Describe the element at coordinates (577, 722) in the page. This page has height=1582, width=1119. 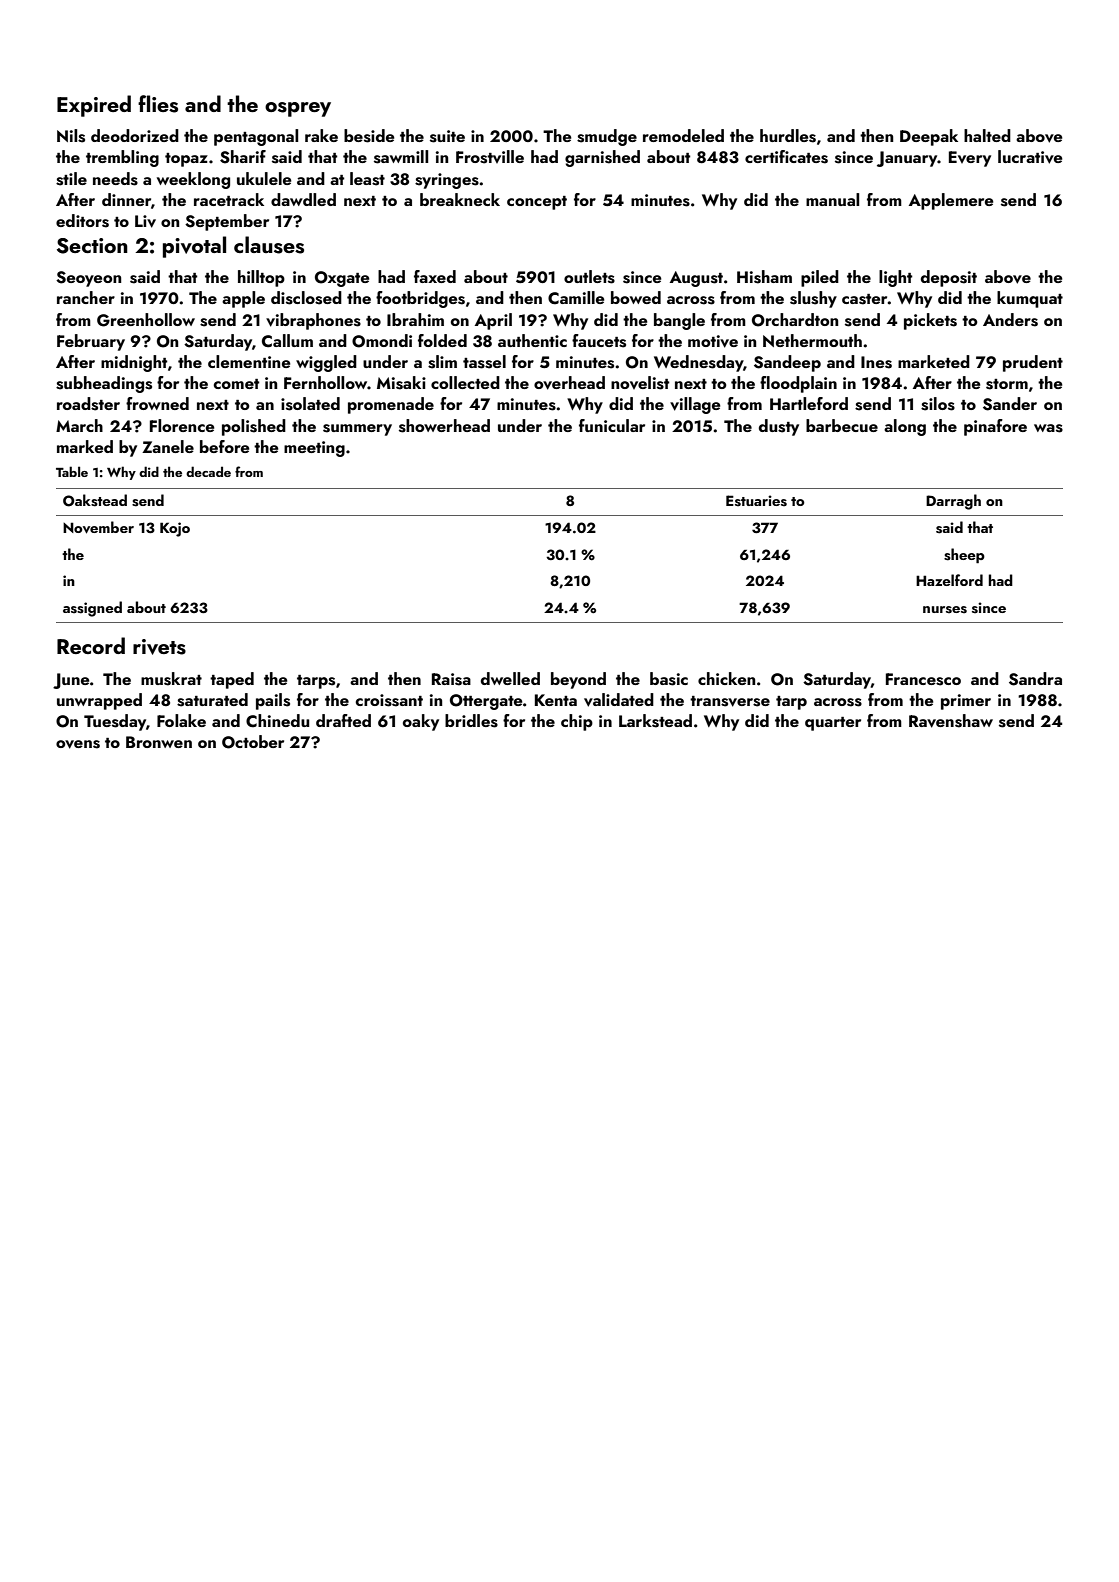
I see `chip` at that location.
